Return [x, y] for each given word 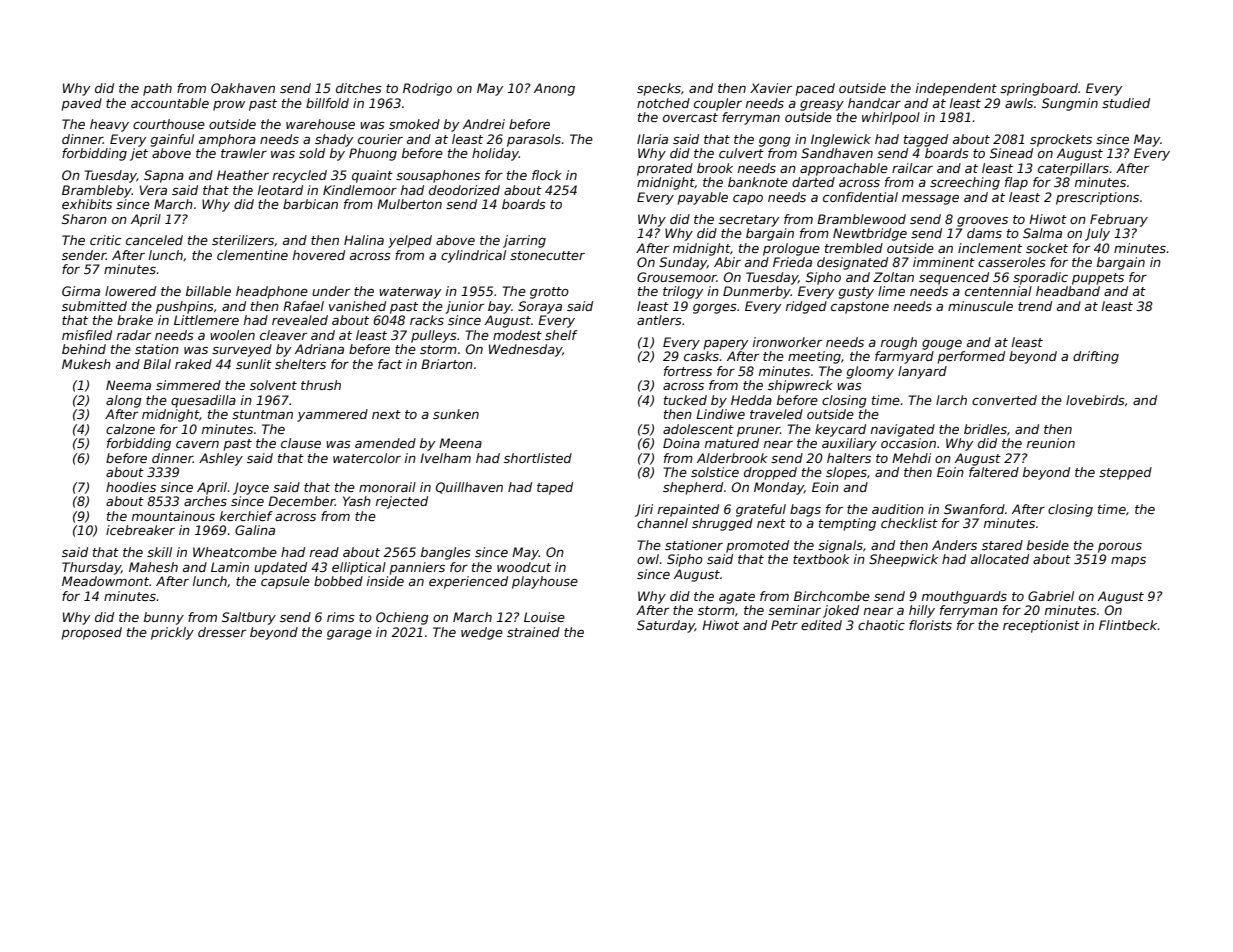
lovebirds [1095, 400]
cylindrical [473, 256]
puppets [1098, 279]
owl [648, 559]
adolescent [698, 429]
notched [663, 103]
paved [82, 104]
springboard [1039, 89]
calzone [130, 429]
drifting [1096, 357]
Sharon [84, 219]
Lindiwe [720, 414]
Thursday [91, 568]
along [124, 401]
